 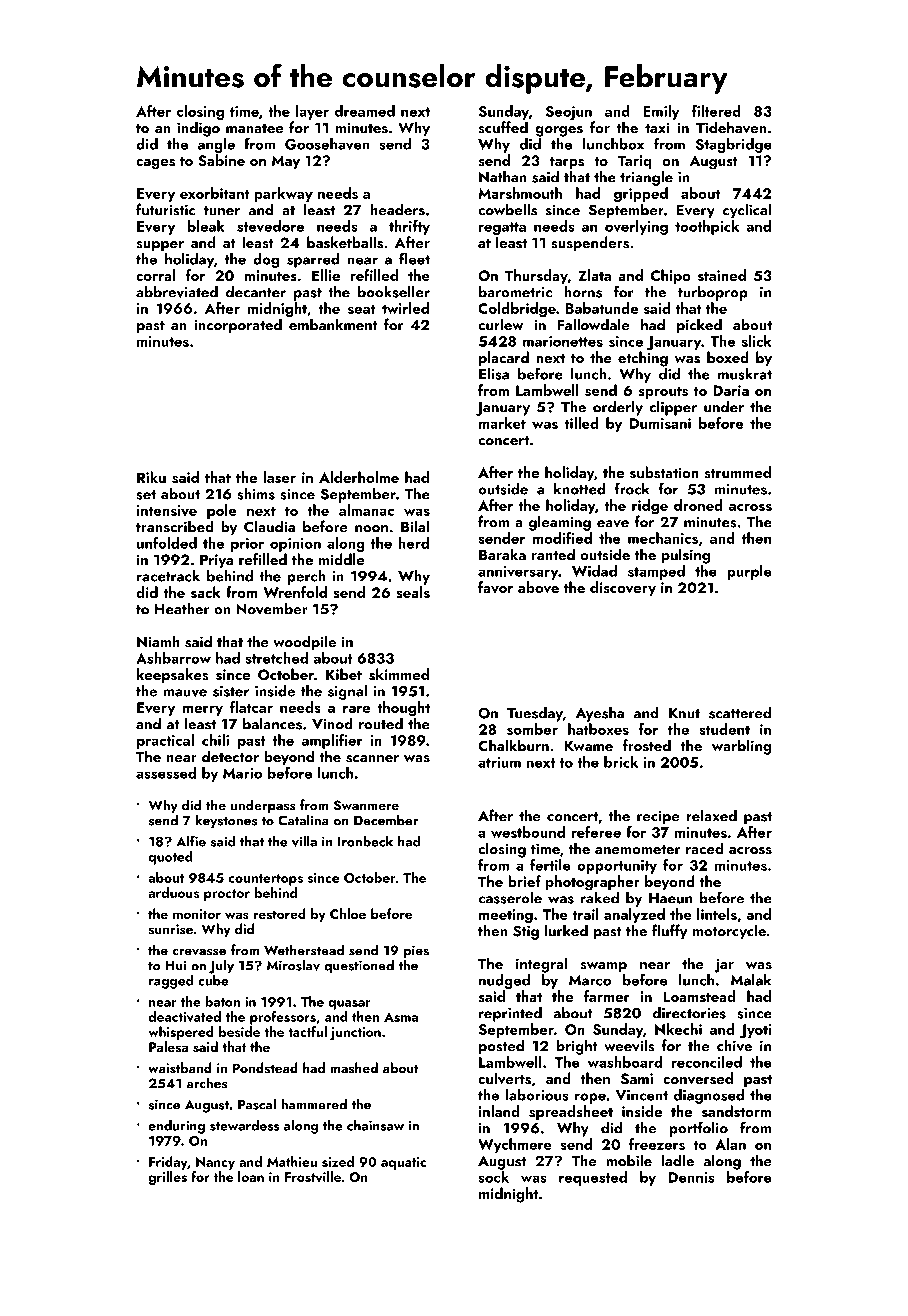 What do you see at coordinates (494, 373) in the screenshot?
I see `Elisa` at bounding box center [494, 373].
